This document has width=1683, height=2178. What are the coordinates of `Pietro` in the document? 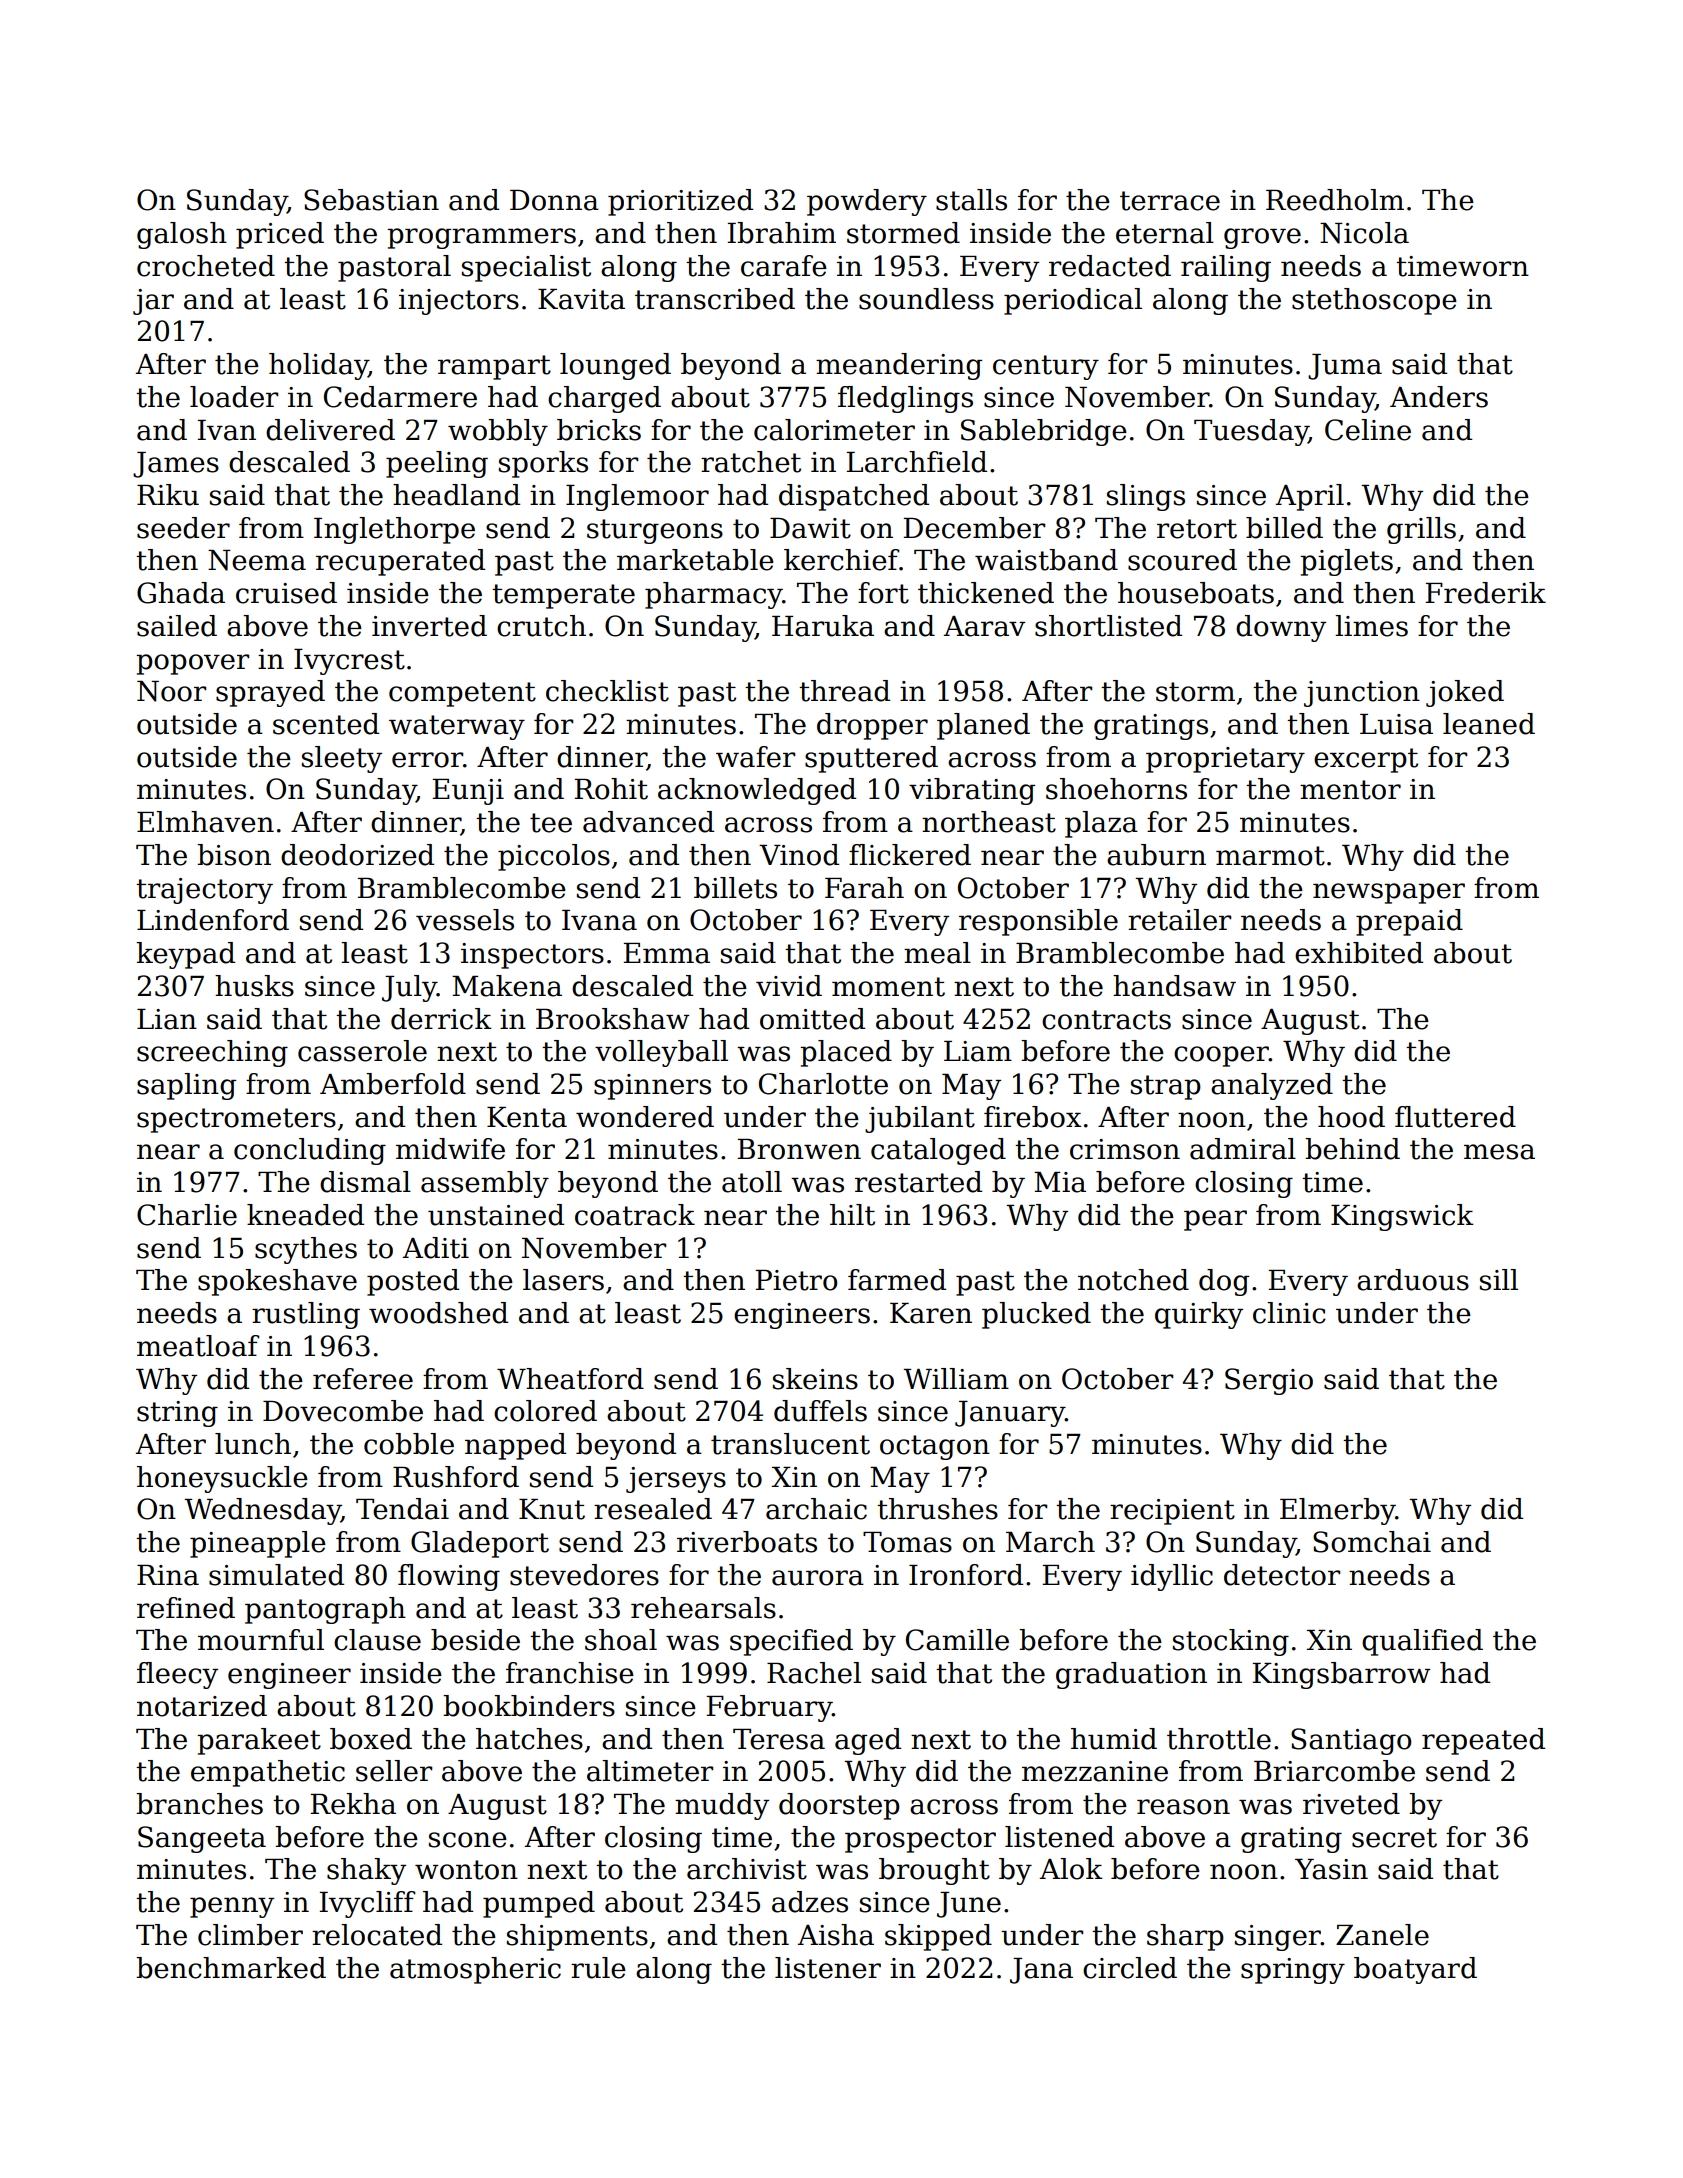 It's located at (796, 1280).
